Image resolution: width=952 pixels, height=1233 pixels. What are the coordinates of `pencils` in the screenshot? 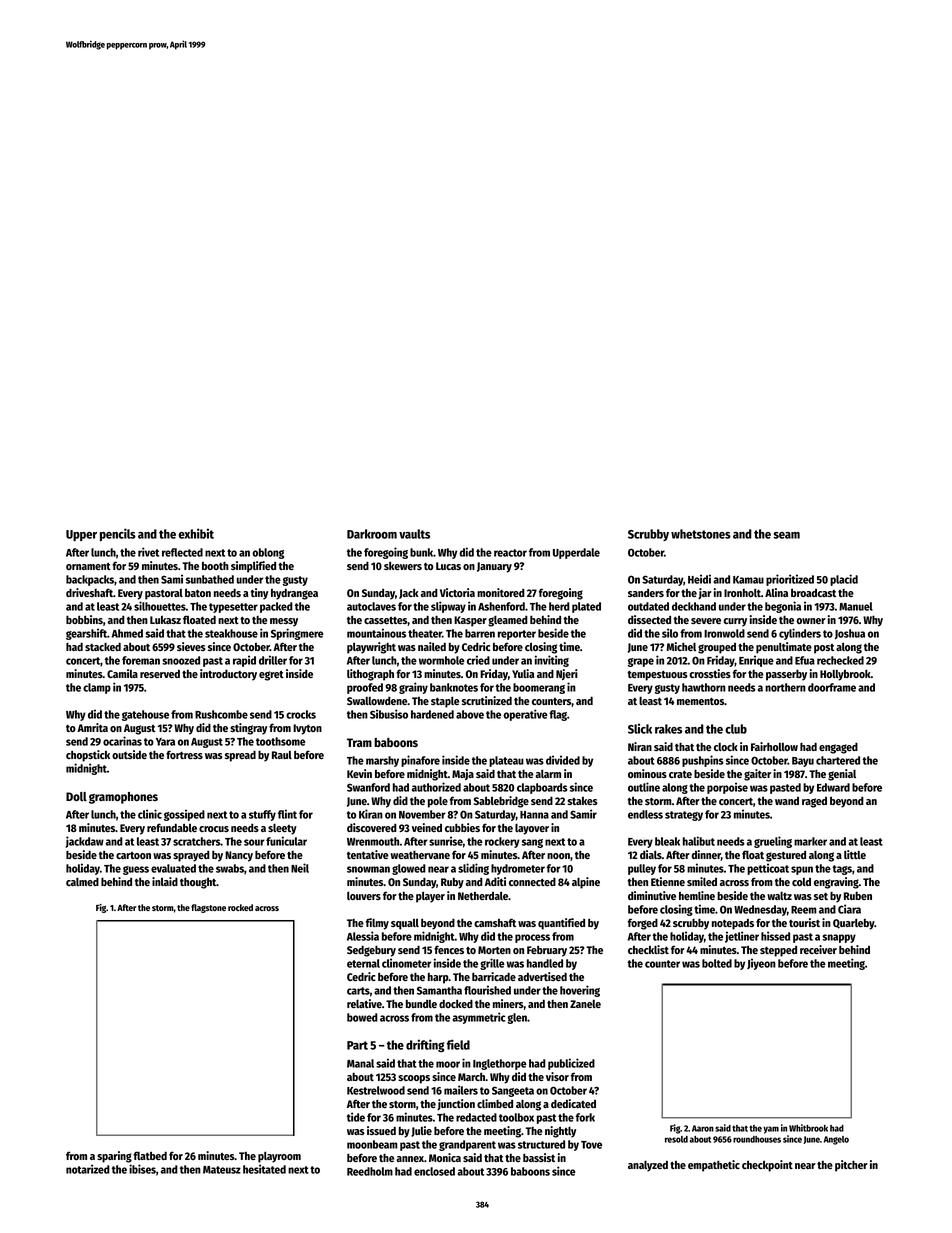 It's located at (118, 534).
